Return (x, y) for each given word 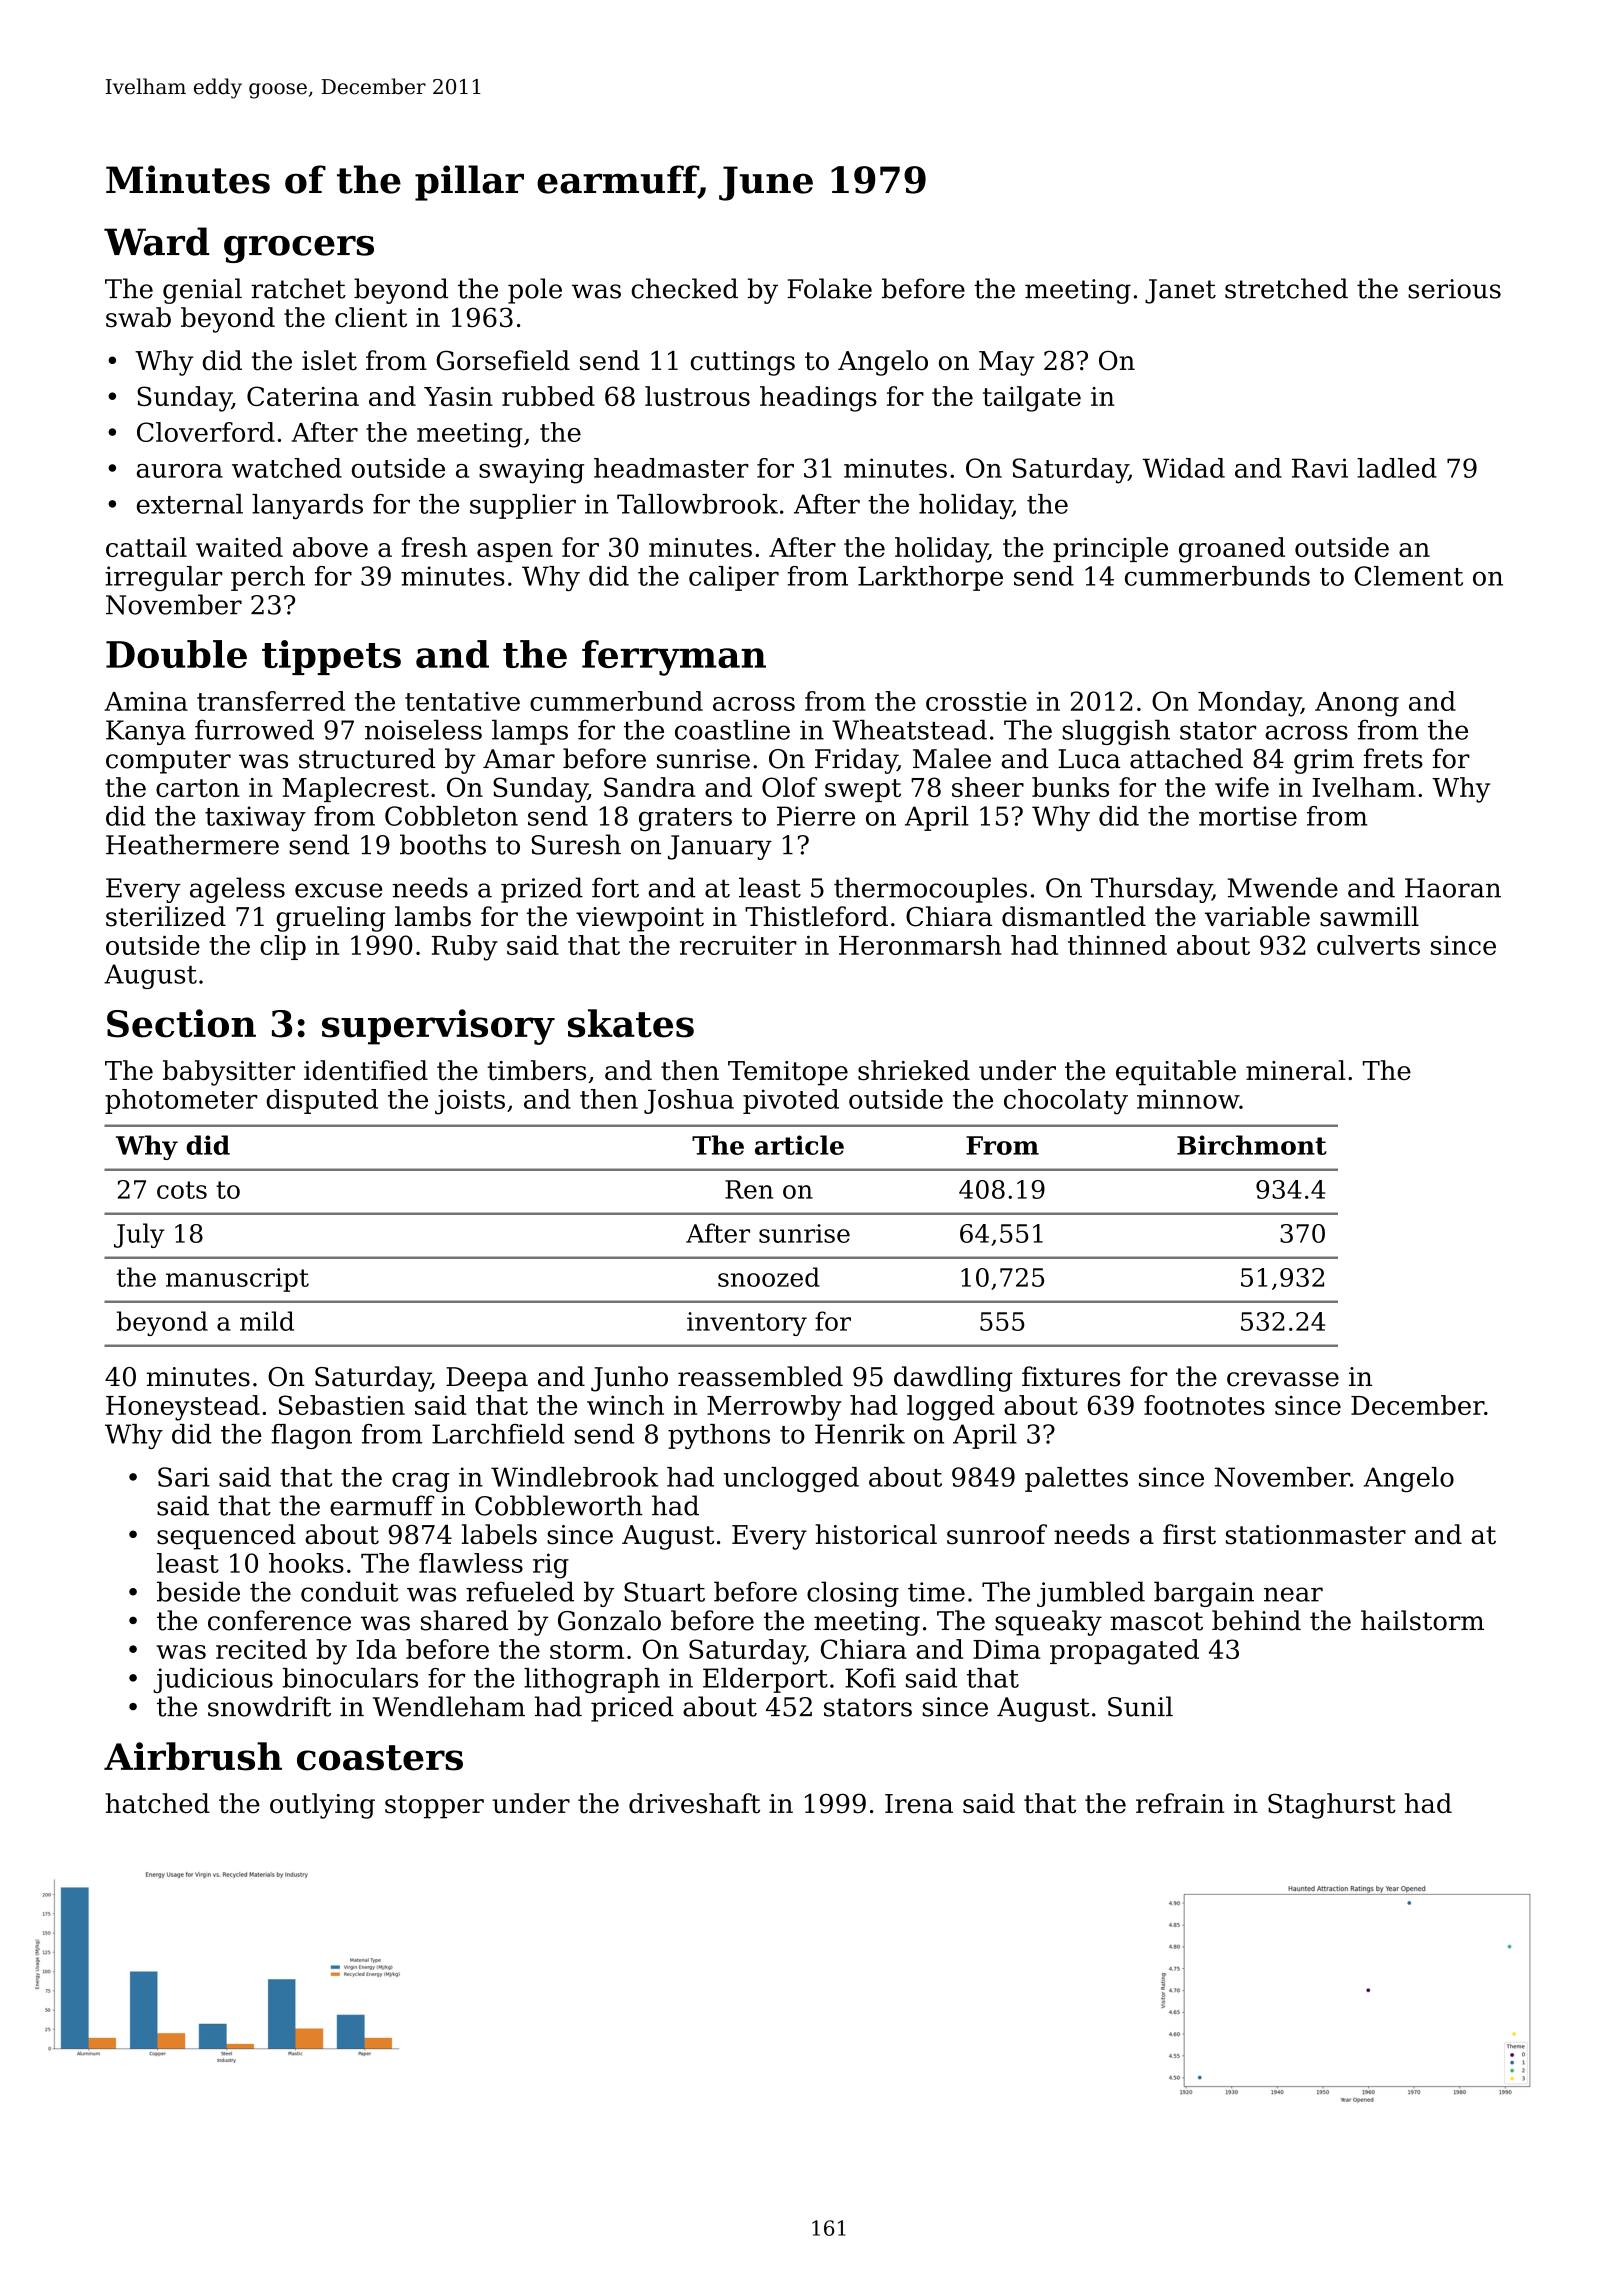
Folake (829, 288)
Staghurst (1332, 1806)
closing (853, 1594)
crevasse (1283, 1379)
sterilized (166, 916)
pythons (719, 1436)
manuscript (237, 1280)
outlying (322, 1806)
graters (685, 820)
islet (329, 360)
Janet (1180, 291)
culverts (1368, 945)
